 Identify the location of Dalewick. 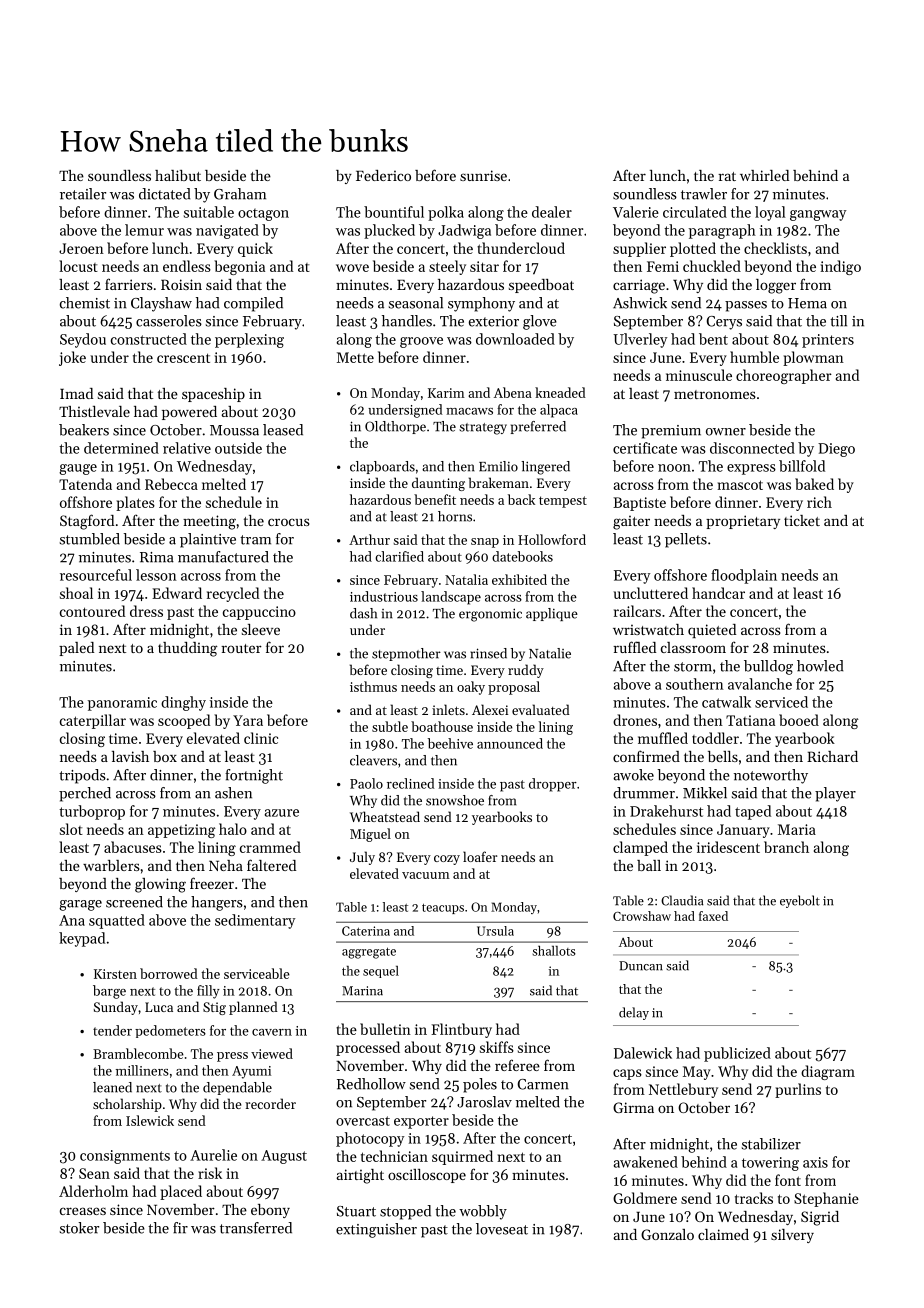
(643, 1053).
